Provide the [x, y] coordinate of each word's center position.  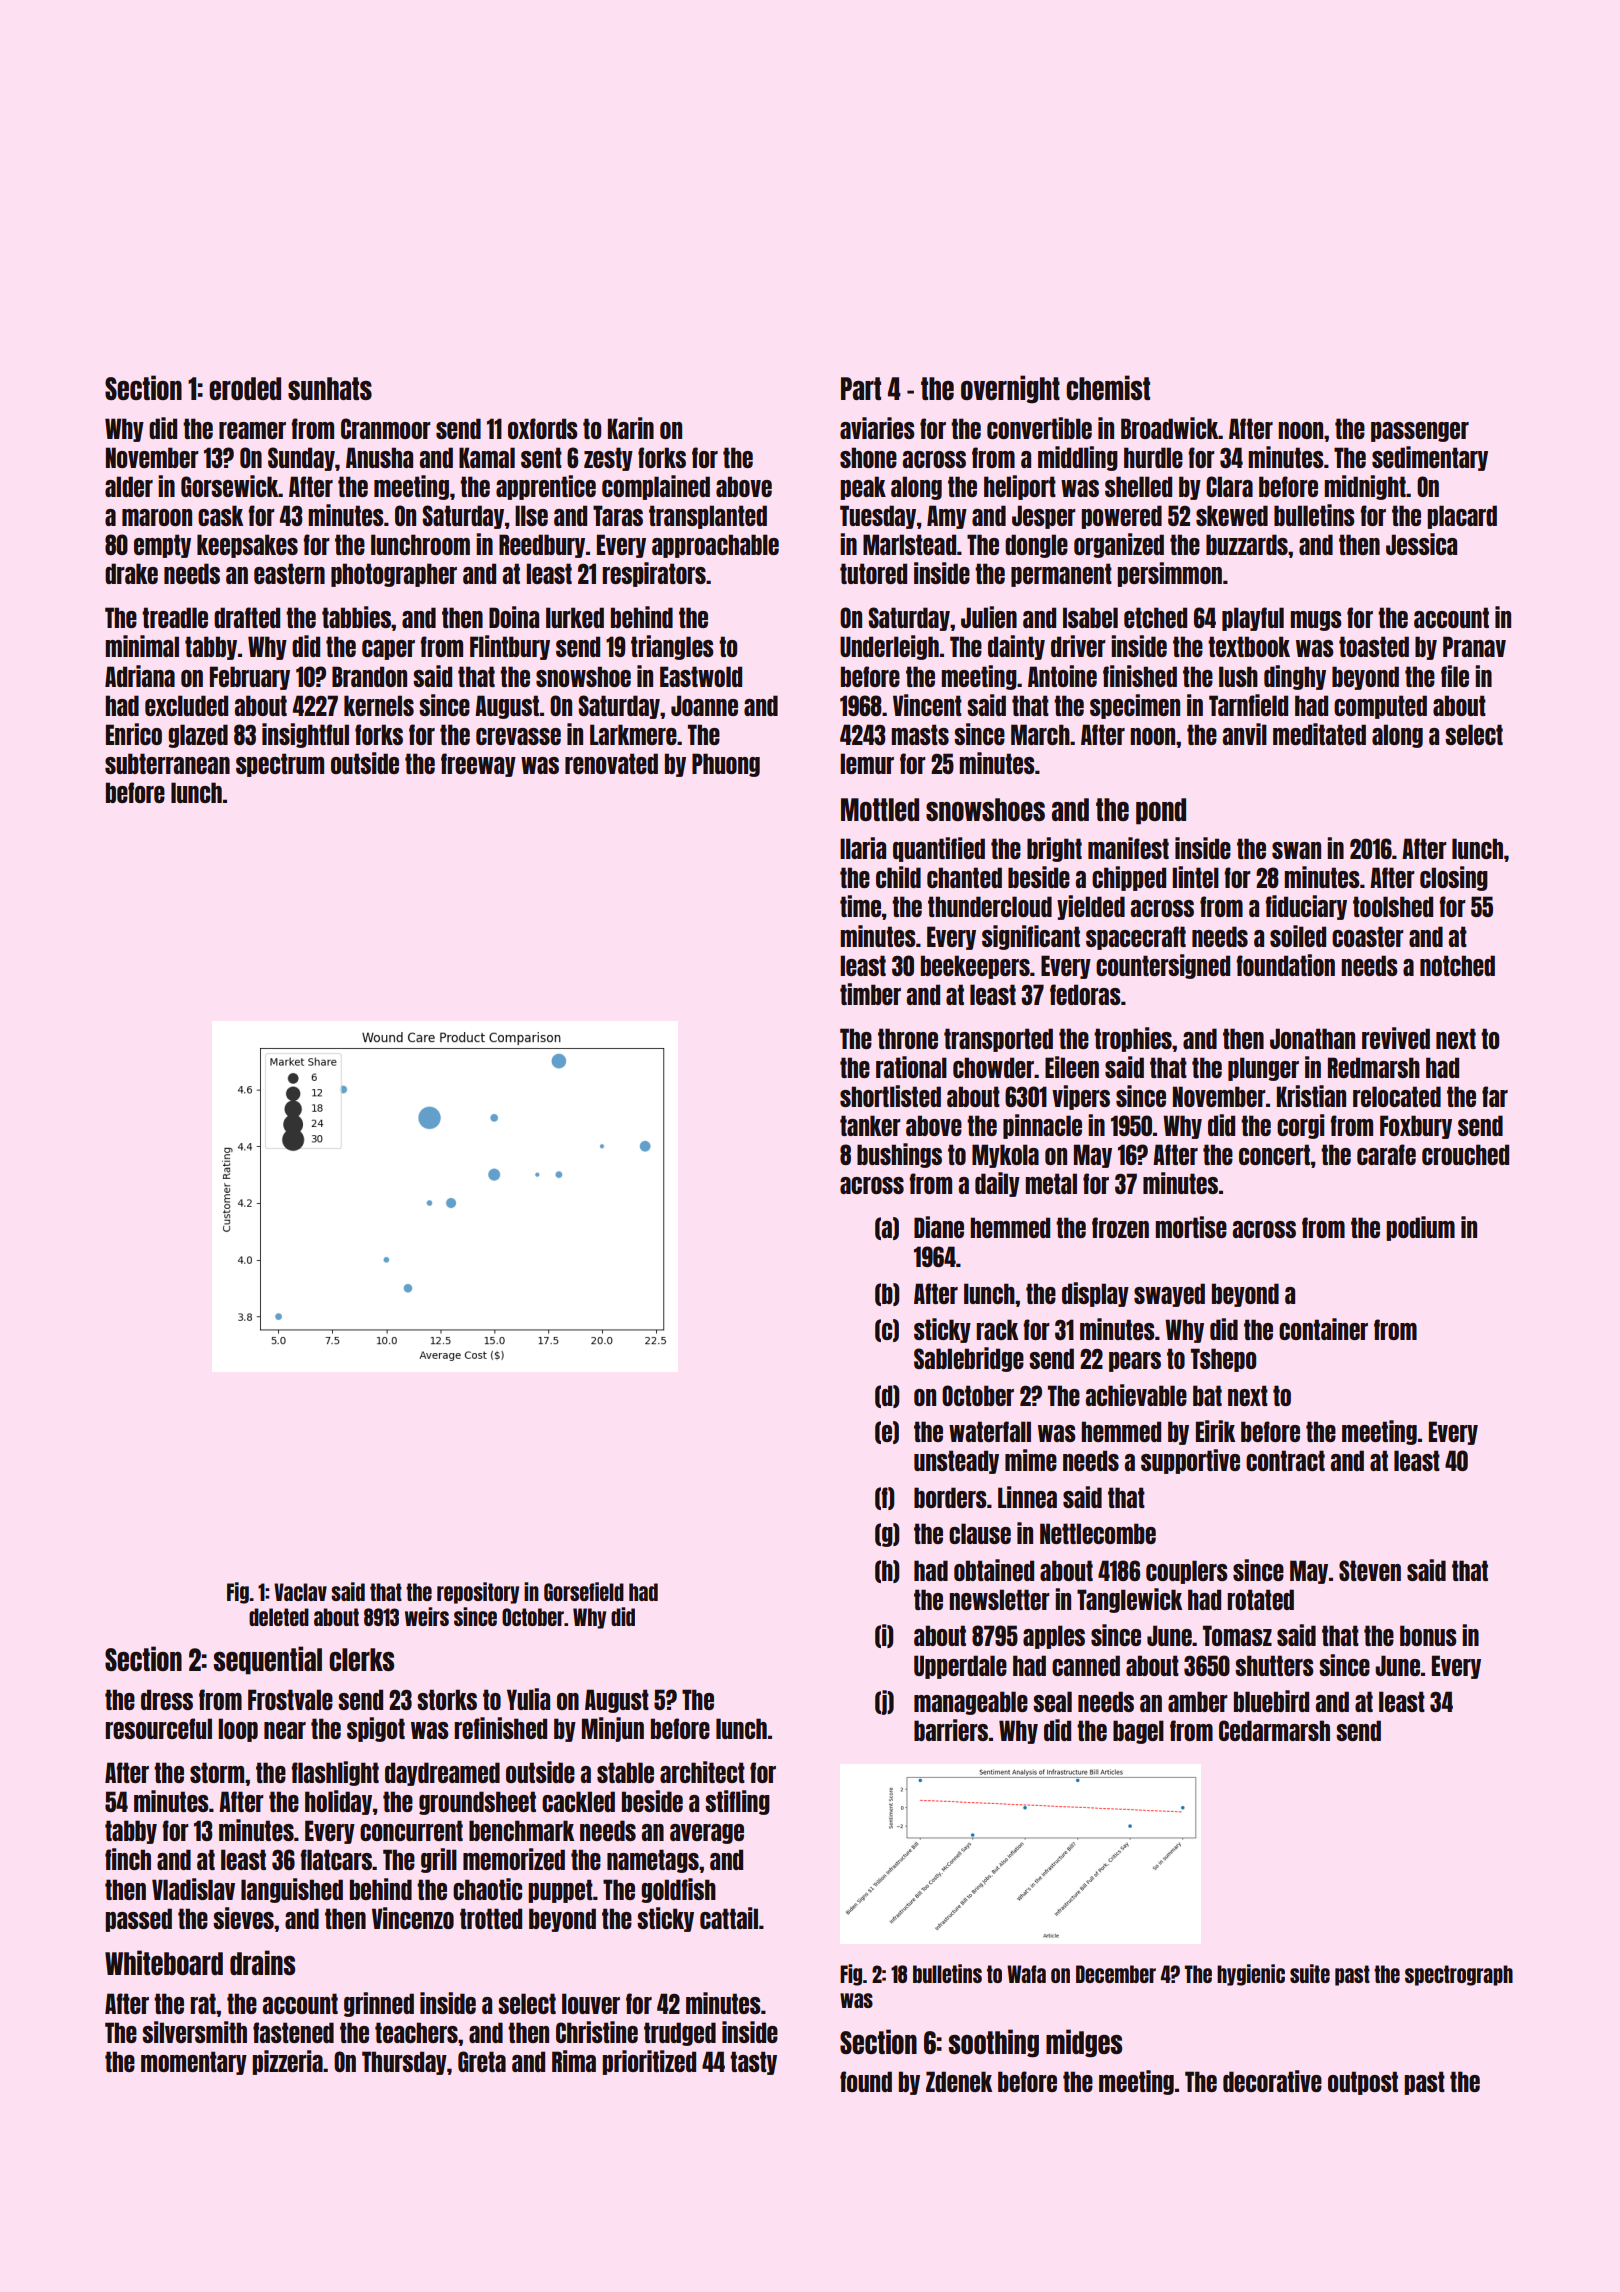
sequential [267, 1660]
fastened [293, 2032]
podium [1420, 1228]
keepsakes [247, 546]
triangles [672, 647]
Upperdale [960, 1667]
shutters [1274, 1665]
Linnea [1027, 1497]
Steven [1370, 1570]
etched [1155, 617]
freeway [478, 765]
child [898, 877]
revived [1396, 1038]
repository [478, 1593]
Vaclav [300, 1592]
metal [1051, 1183]
